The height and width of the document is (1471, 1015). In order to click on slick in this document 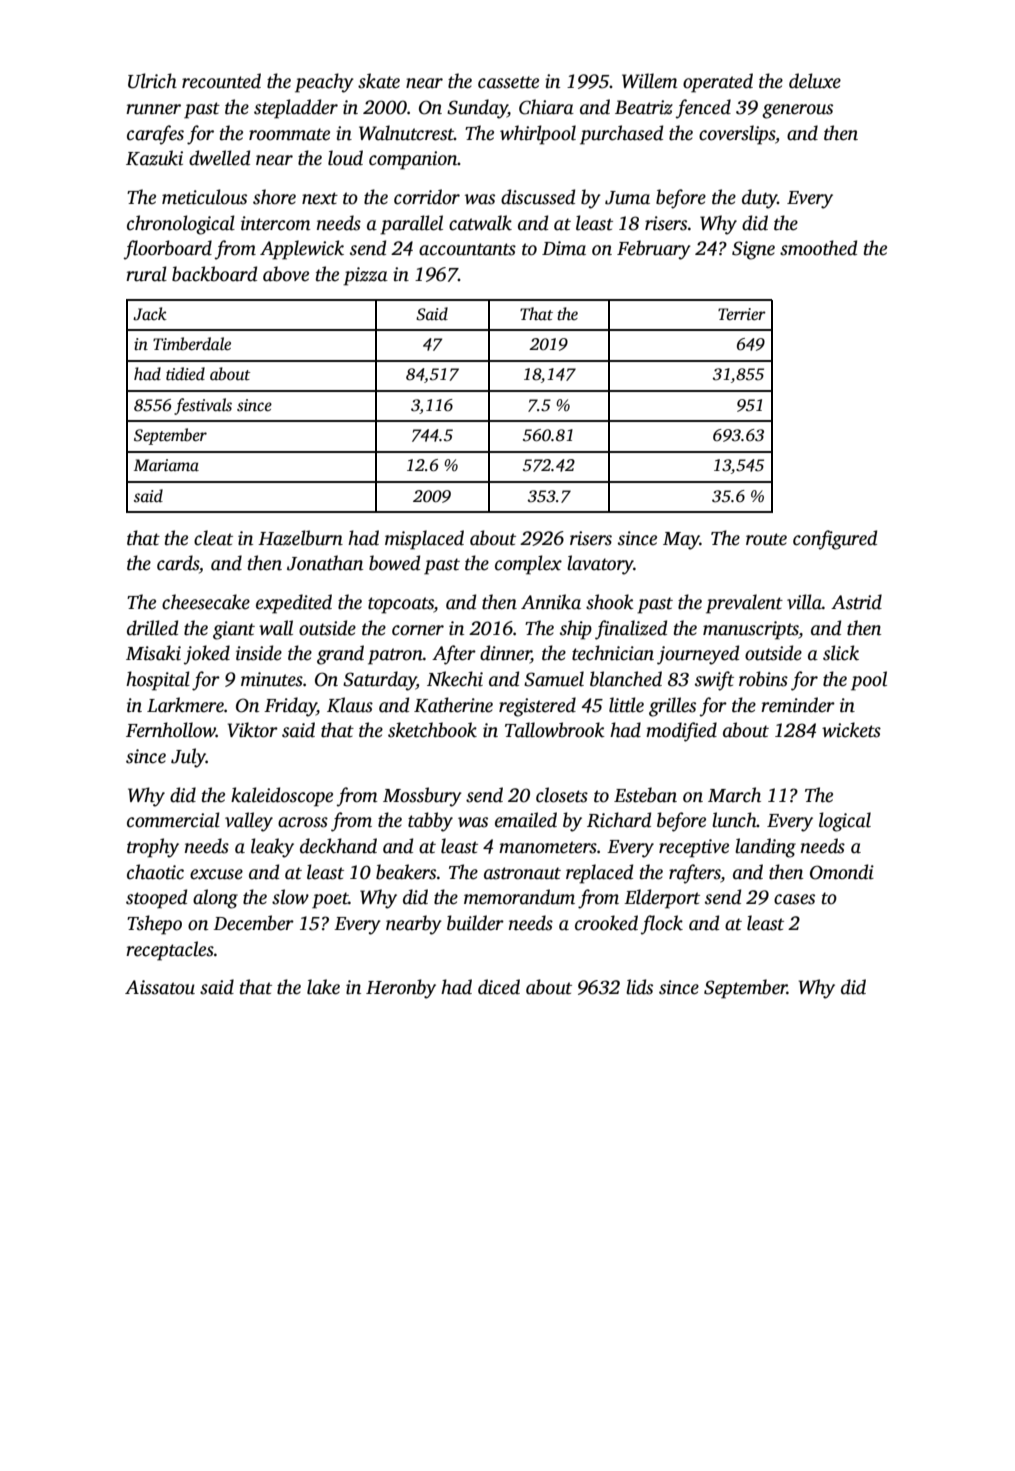, I will do `click(841, 653)`.
